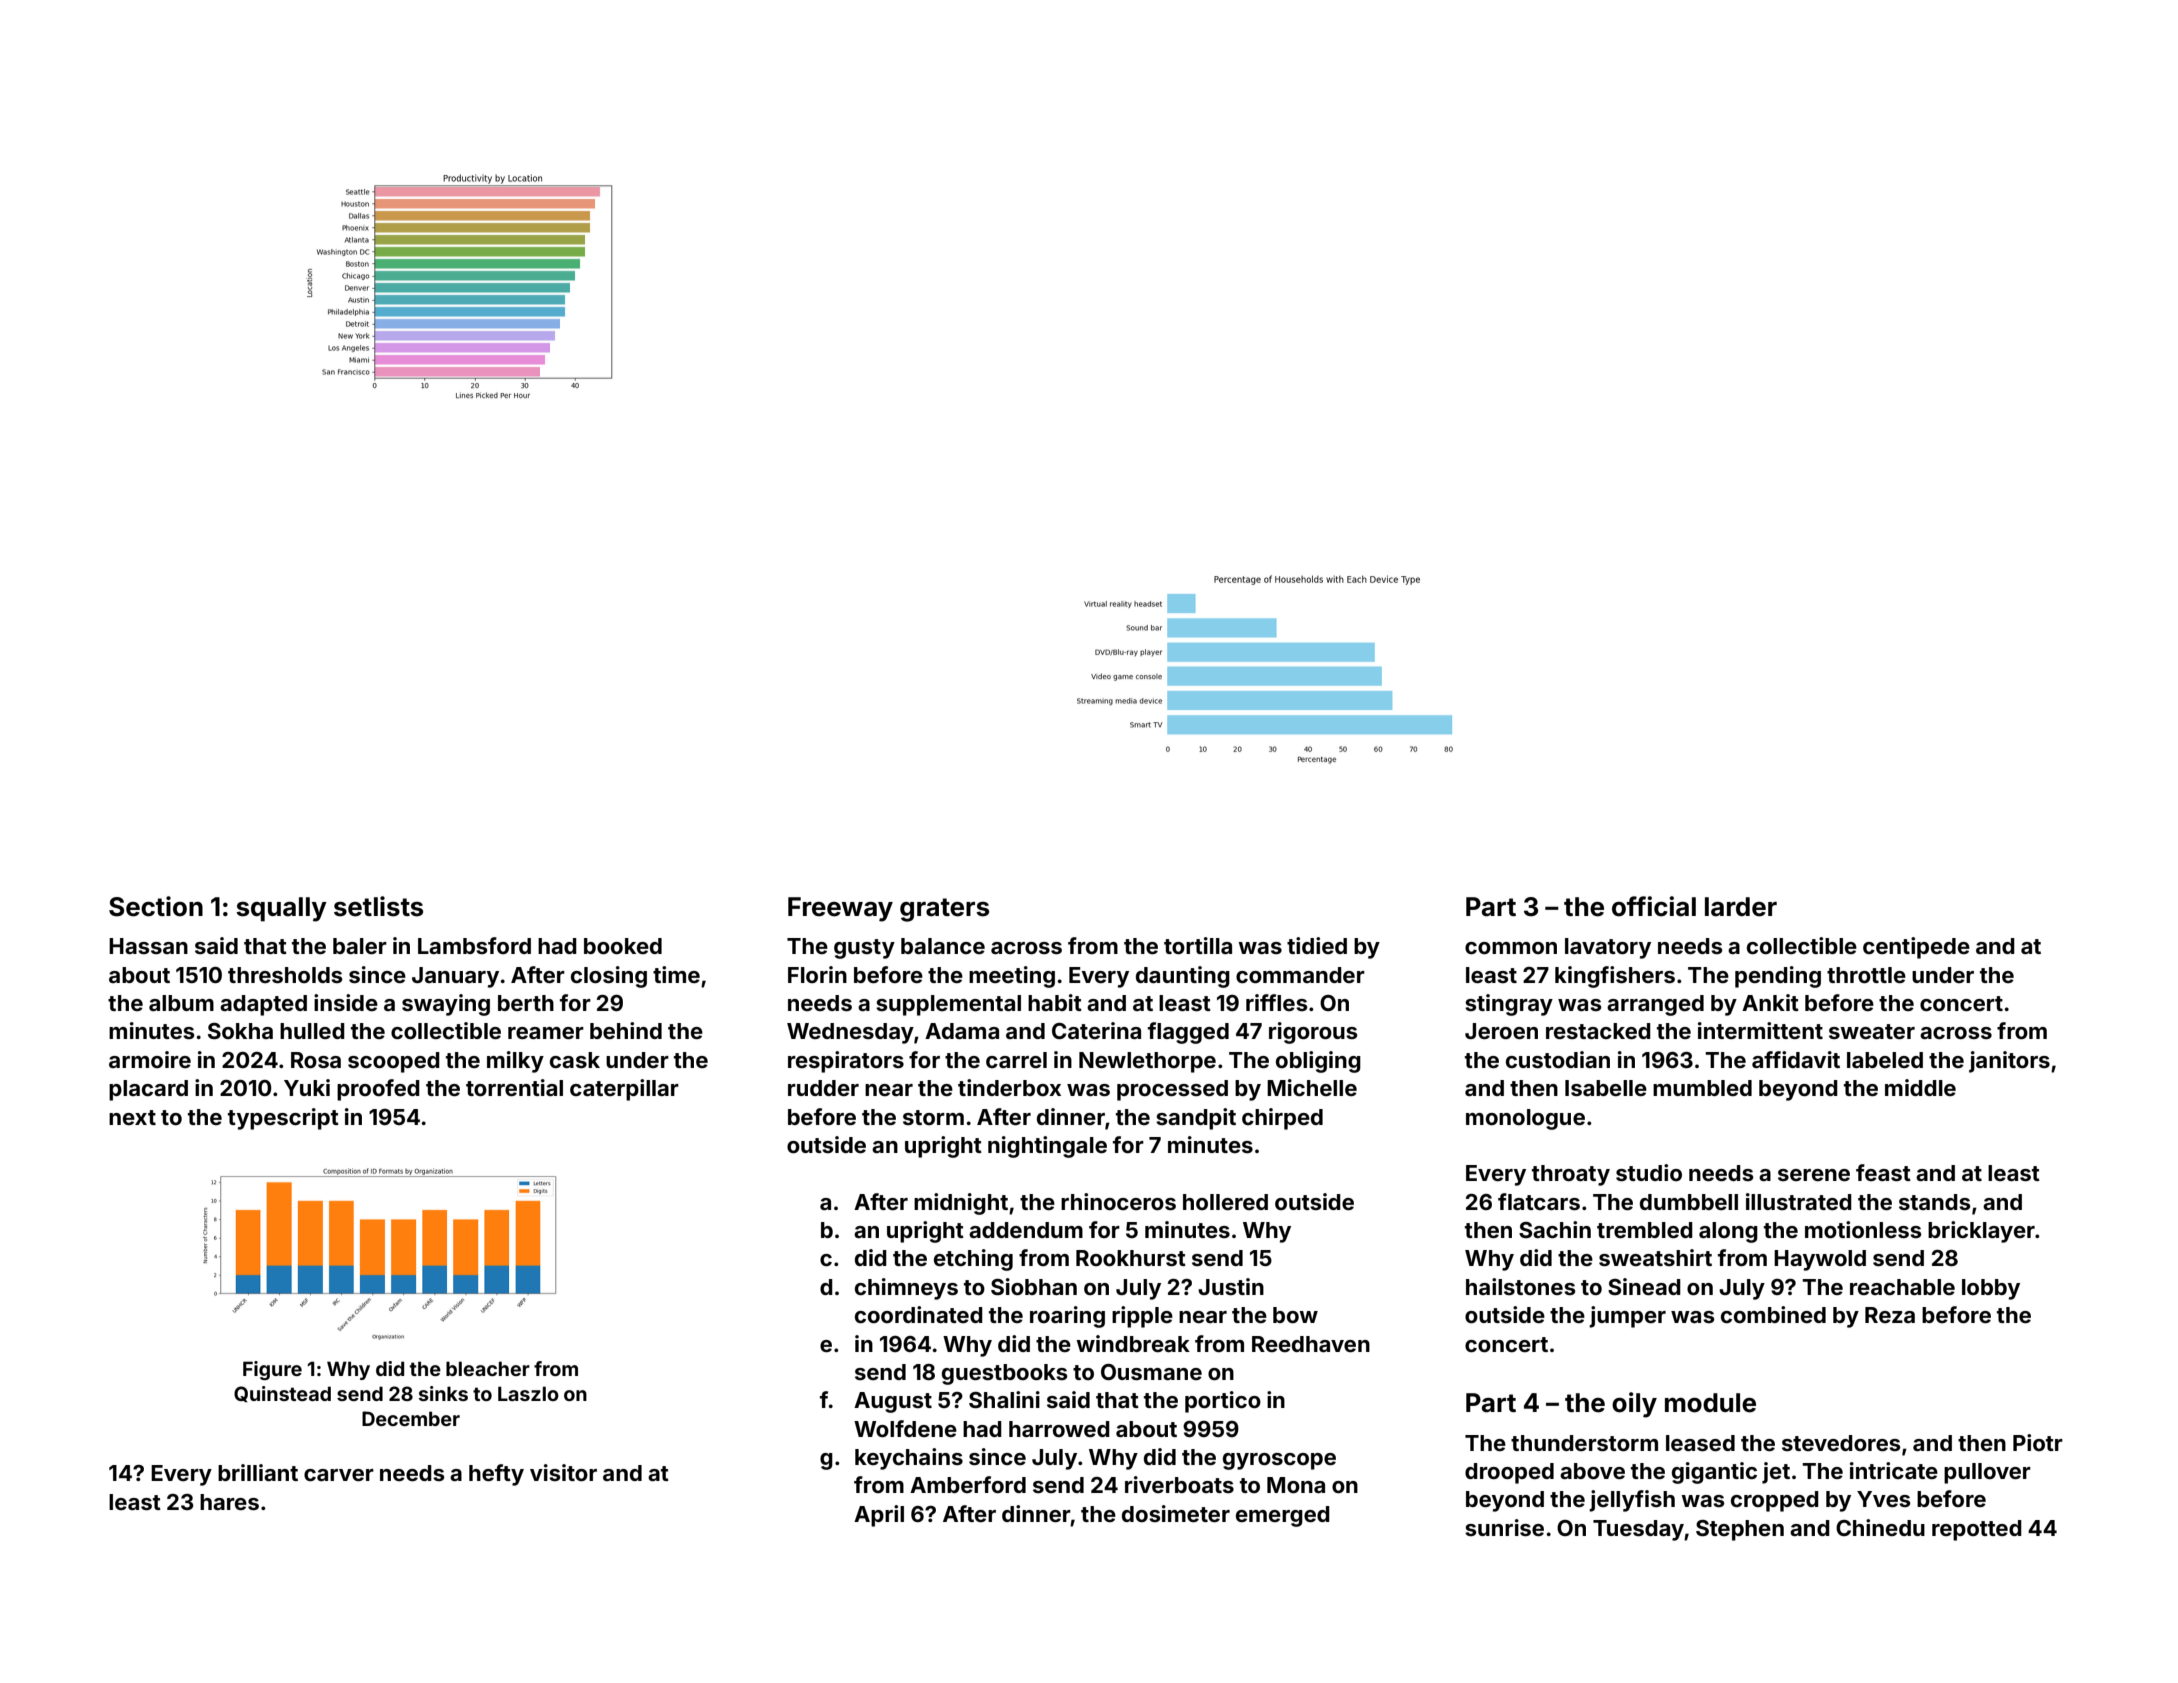 This page has height=1683, width=2178. Describe the element at coordinates (312, 1031) in the page. I see `hulled` at that location.
